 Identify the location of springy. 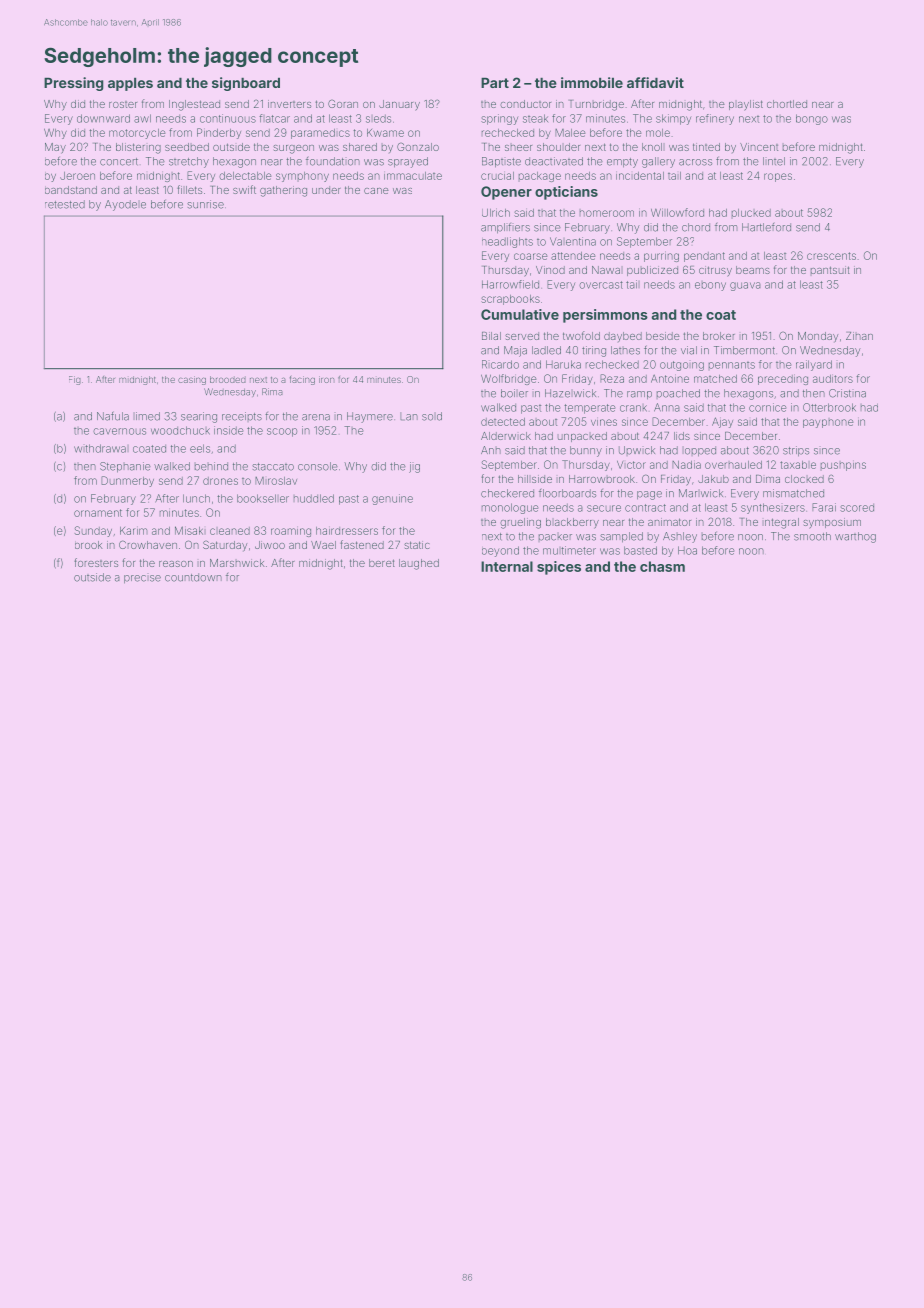
(499, 119).
